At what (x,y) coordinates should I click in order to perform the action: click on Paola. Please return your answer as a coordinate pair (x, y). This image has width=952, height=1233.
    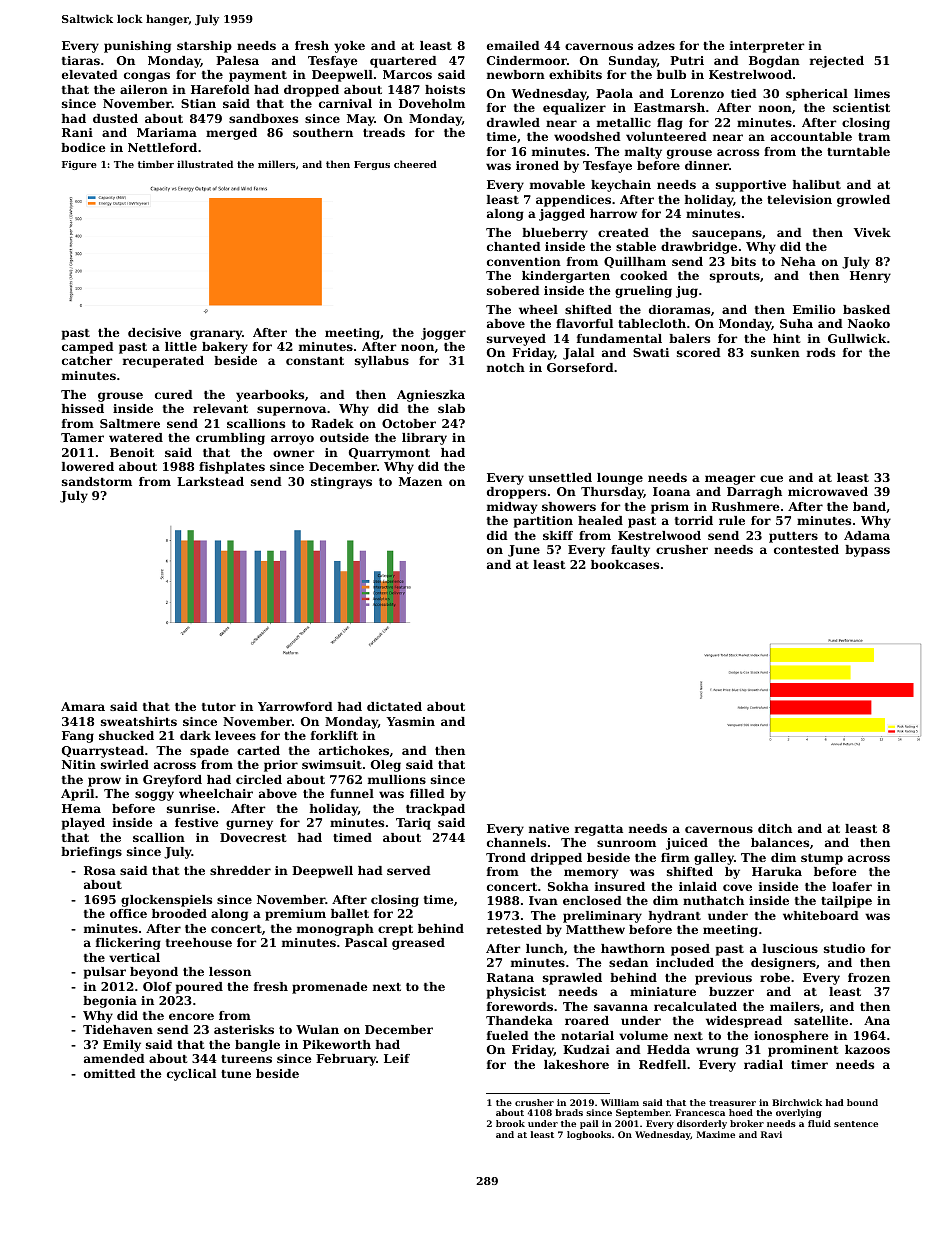
    Looking at the image, I should click on (614, 93).
